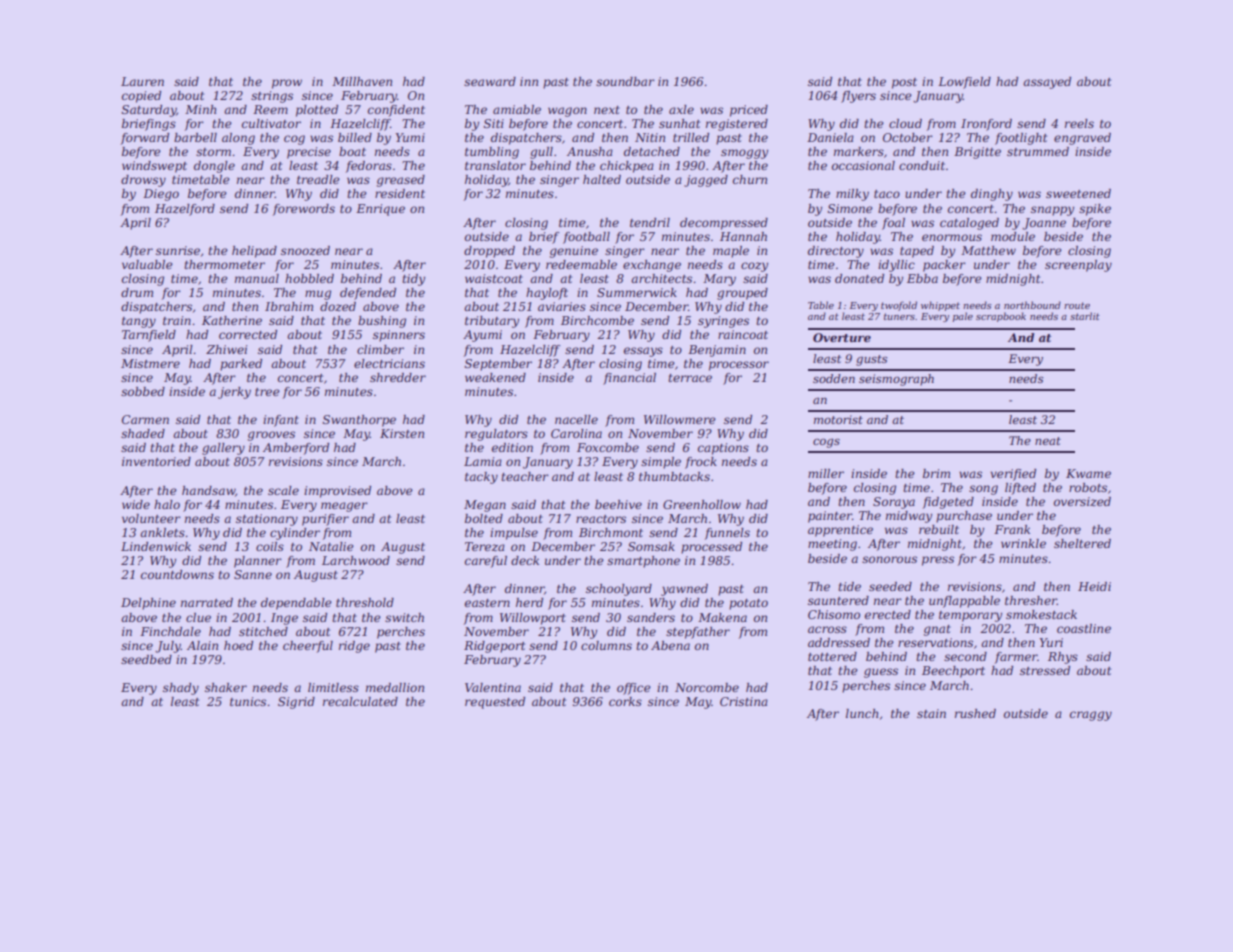  Describe the element at coordinates (896, 380) in the page. I see `seismograph` at that location.
